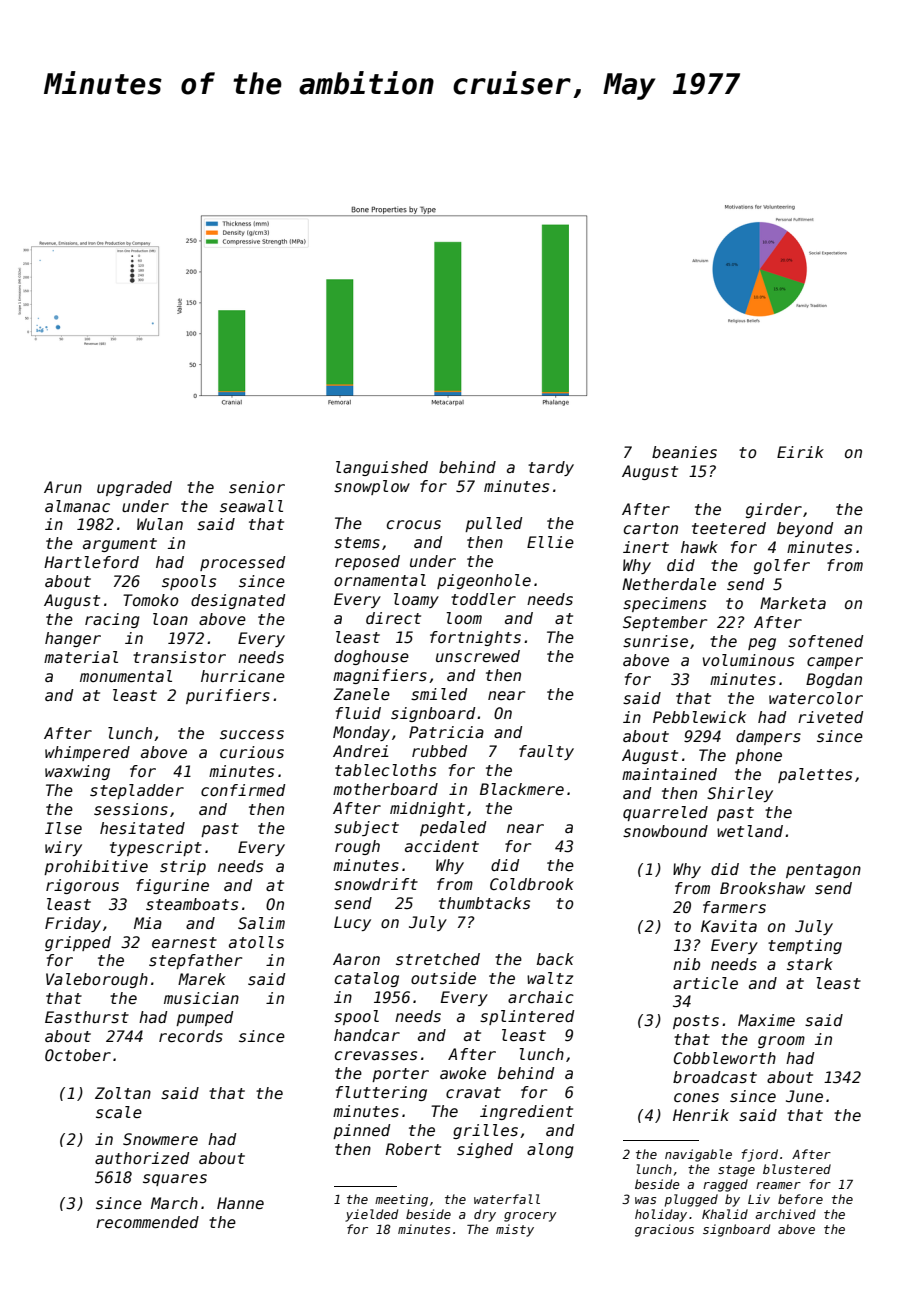 Image resolution: width=908 pixels, height=1316 pixels. I want to click on gracious, so click(664, 1230).
